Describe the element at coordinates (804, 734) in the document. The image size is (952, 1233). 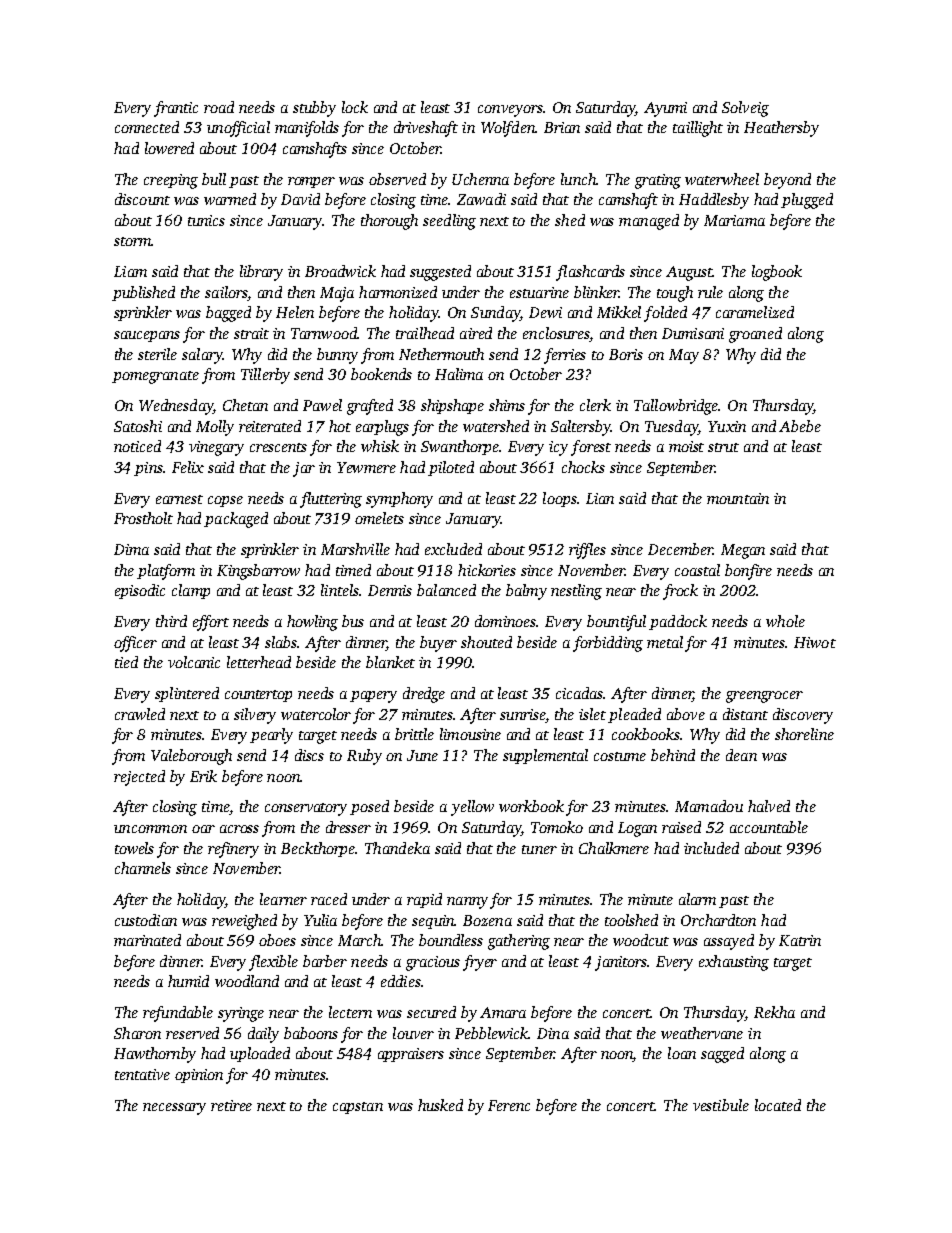
I see `shoreline` at that location.
